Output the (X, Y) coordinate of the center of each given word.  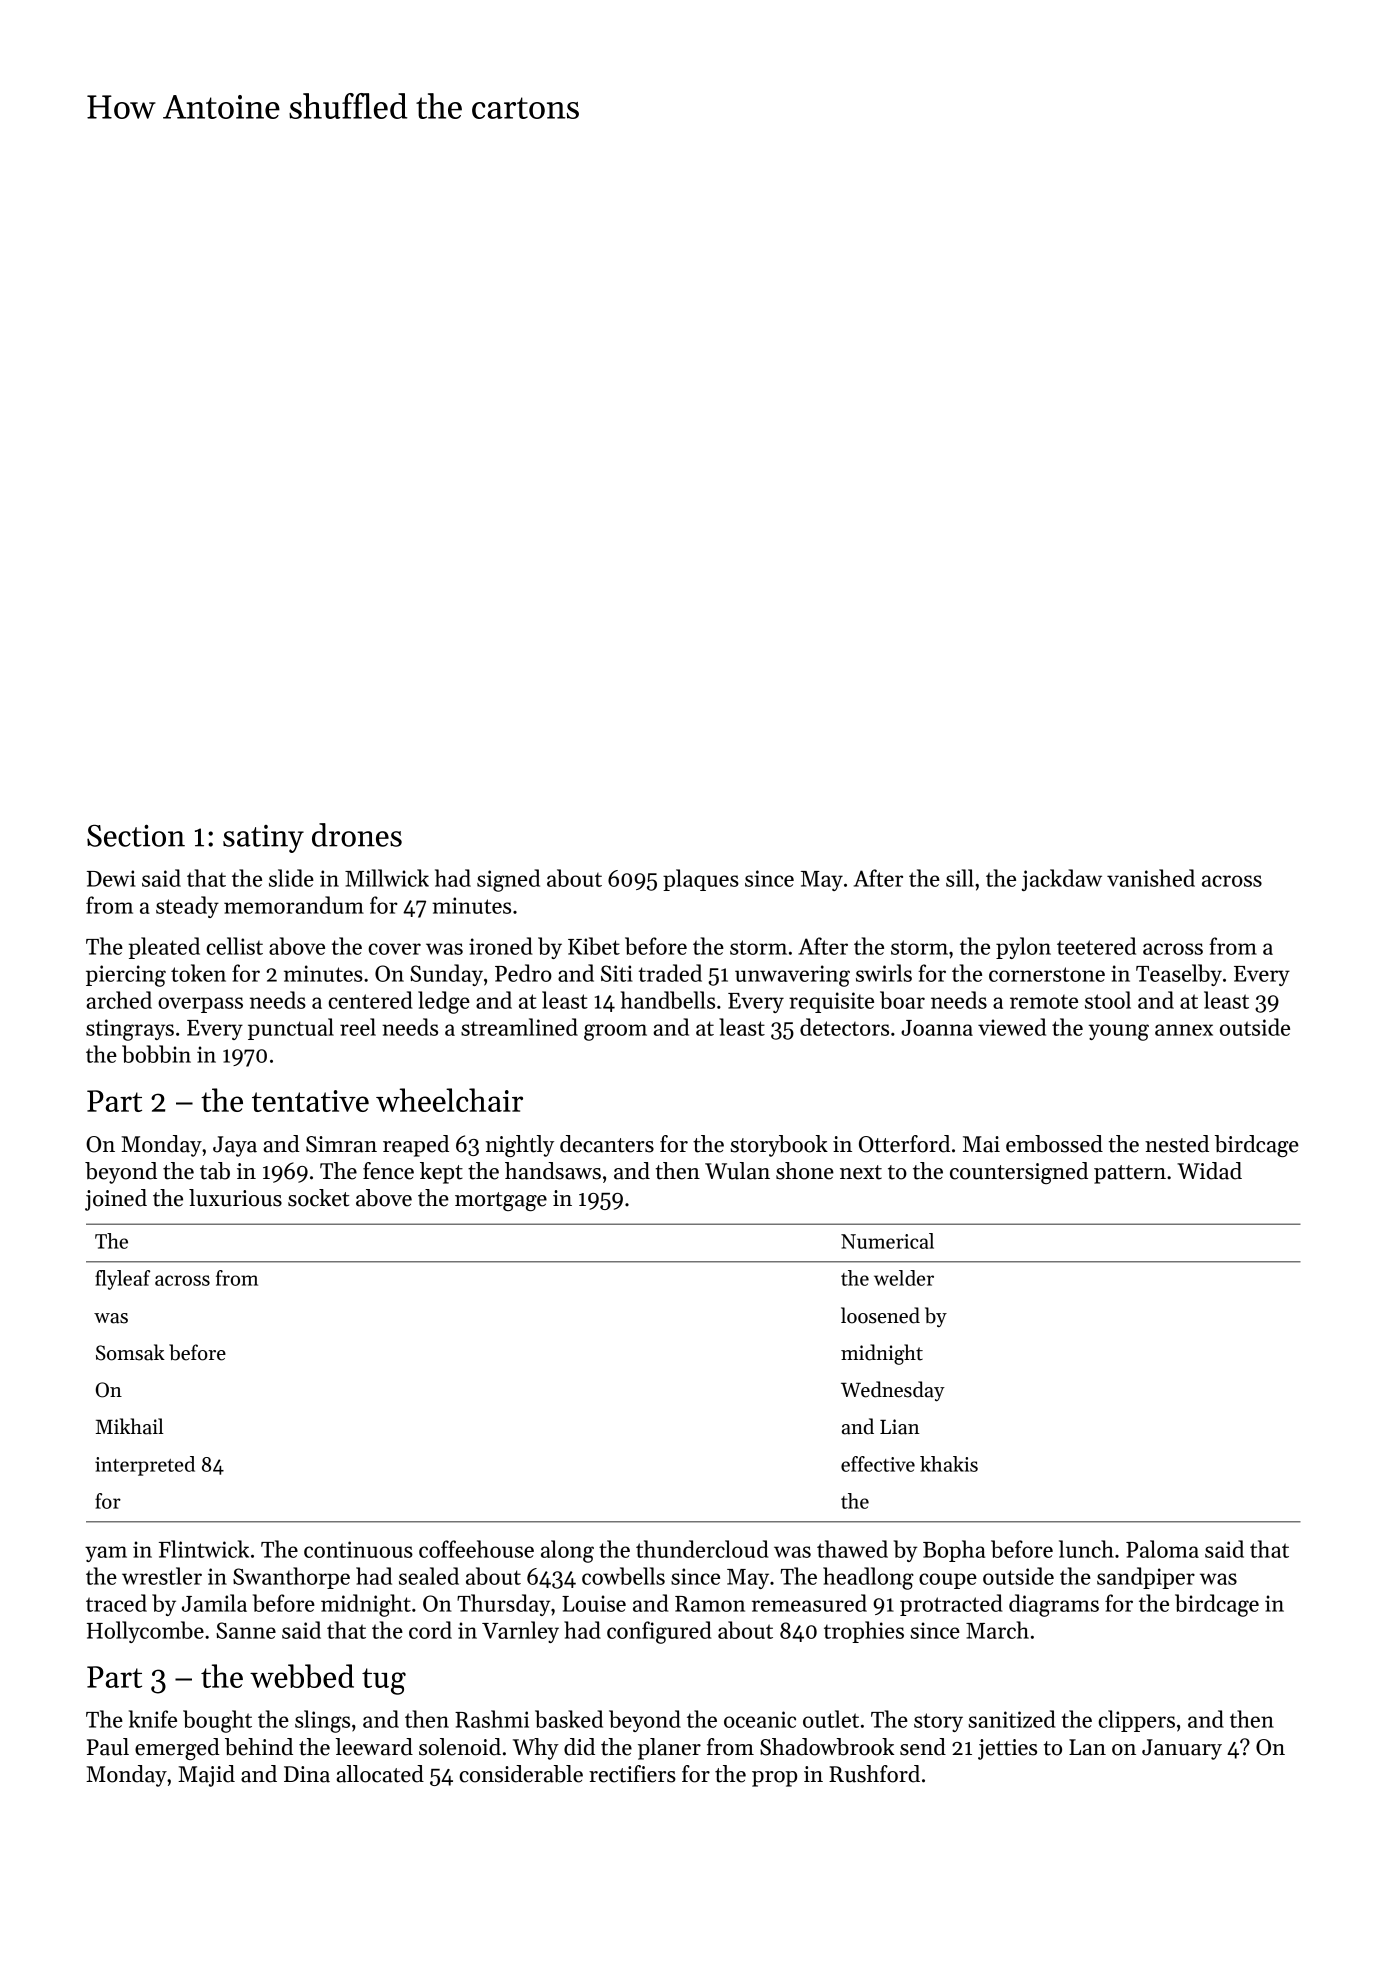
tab (215, 1171)
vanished (1151, 878)
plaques (701, 880)
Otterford (904, 1144)
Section (136, 835)
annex (1184, 1030)
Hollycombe (145, 1632)
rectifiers (632, 1774)
